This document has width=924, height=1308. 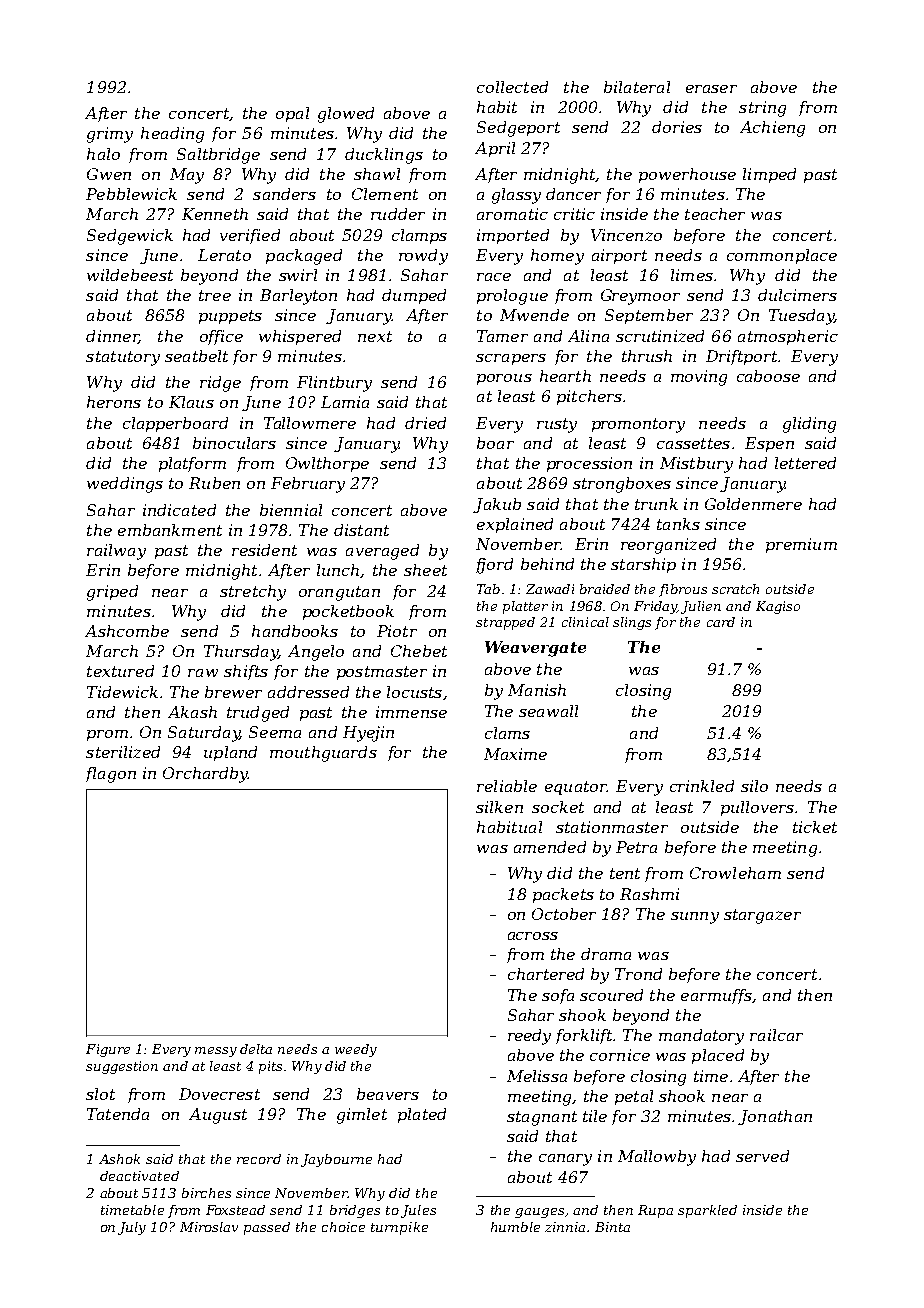 What do you see at coordinates (754, 786) in the document?
I see `silo` at bounding box center [754, 786].
